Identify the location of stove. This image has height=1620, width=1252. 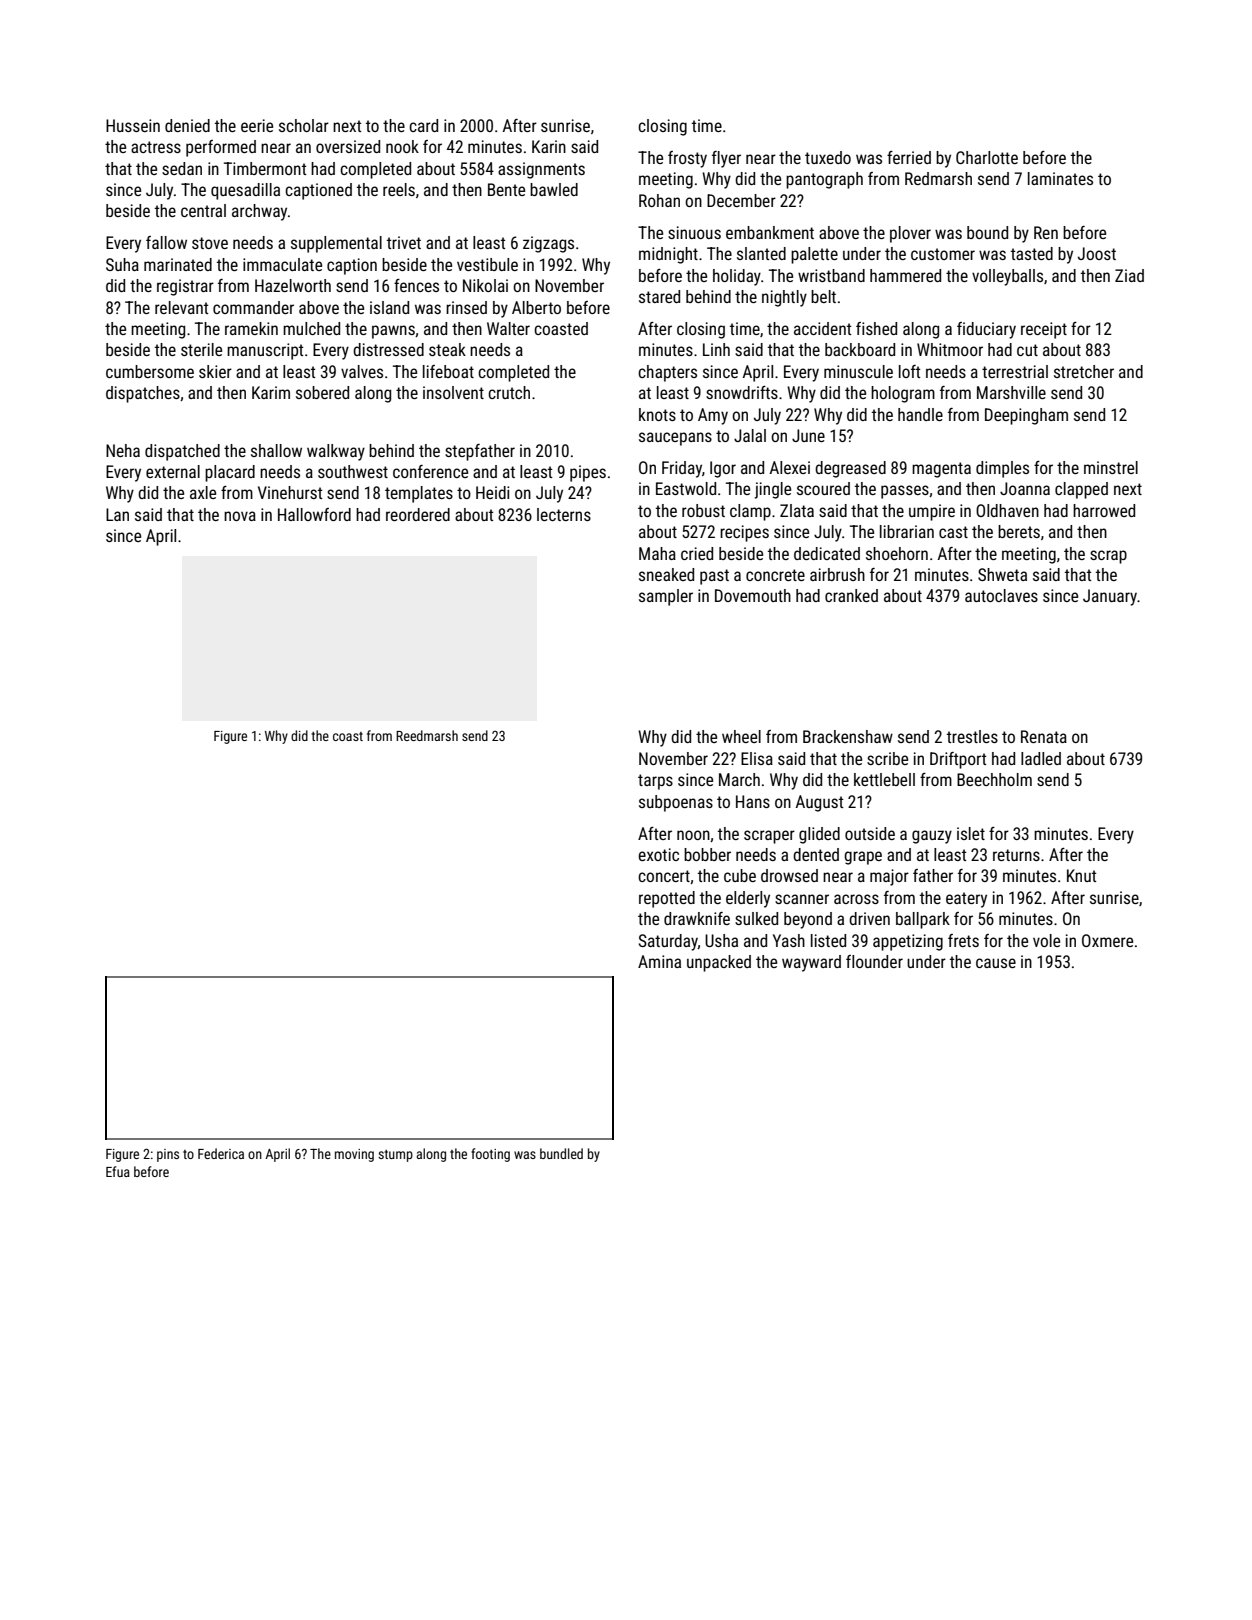
(210, 243).
